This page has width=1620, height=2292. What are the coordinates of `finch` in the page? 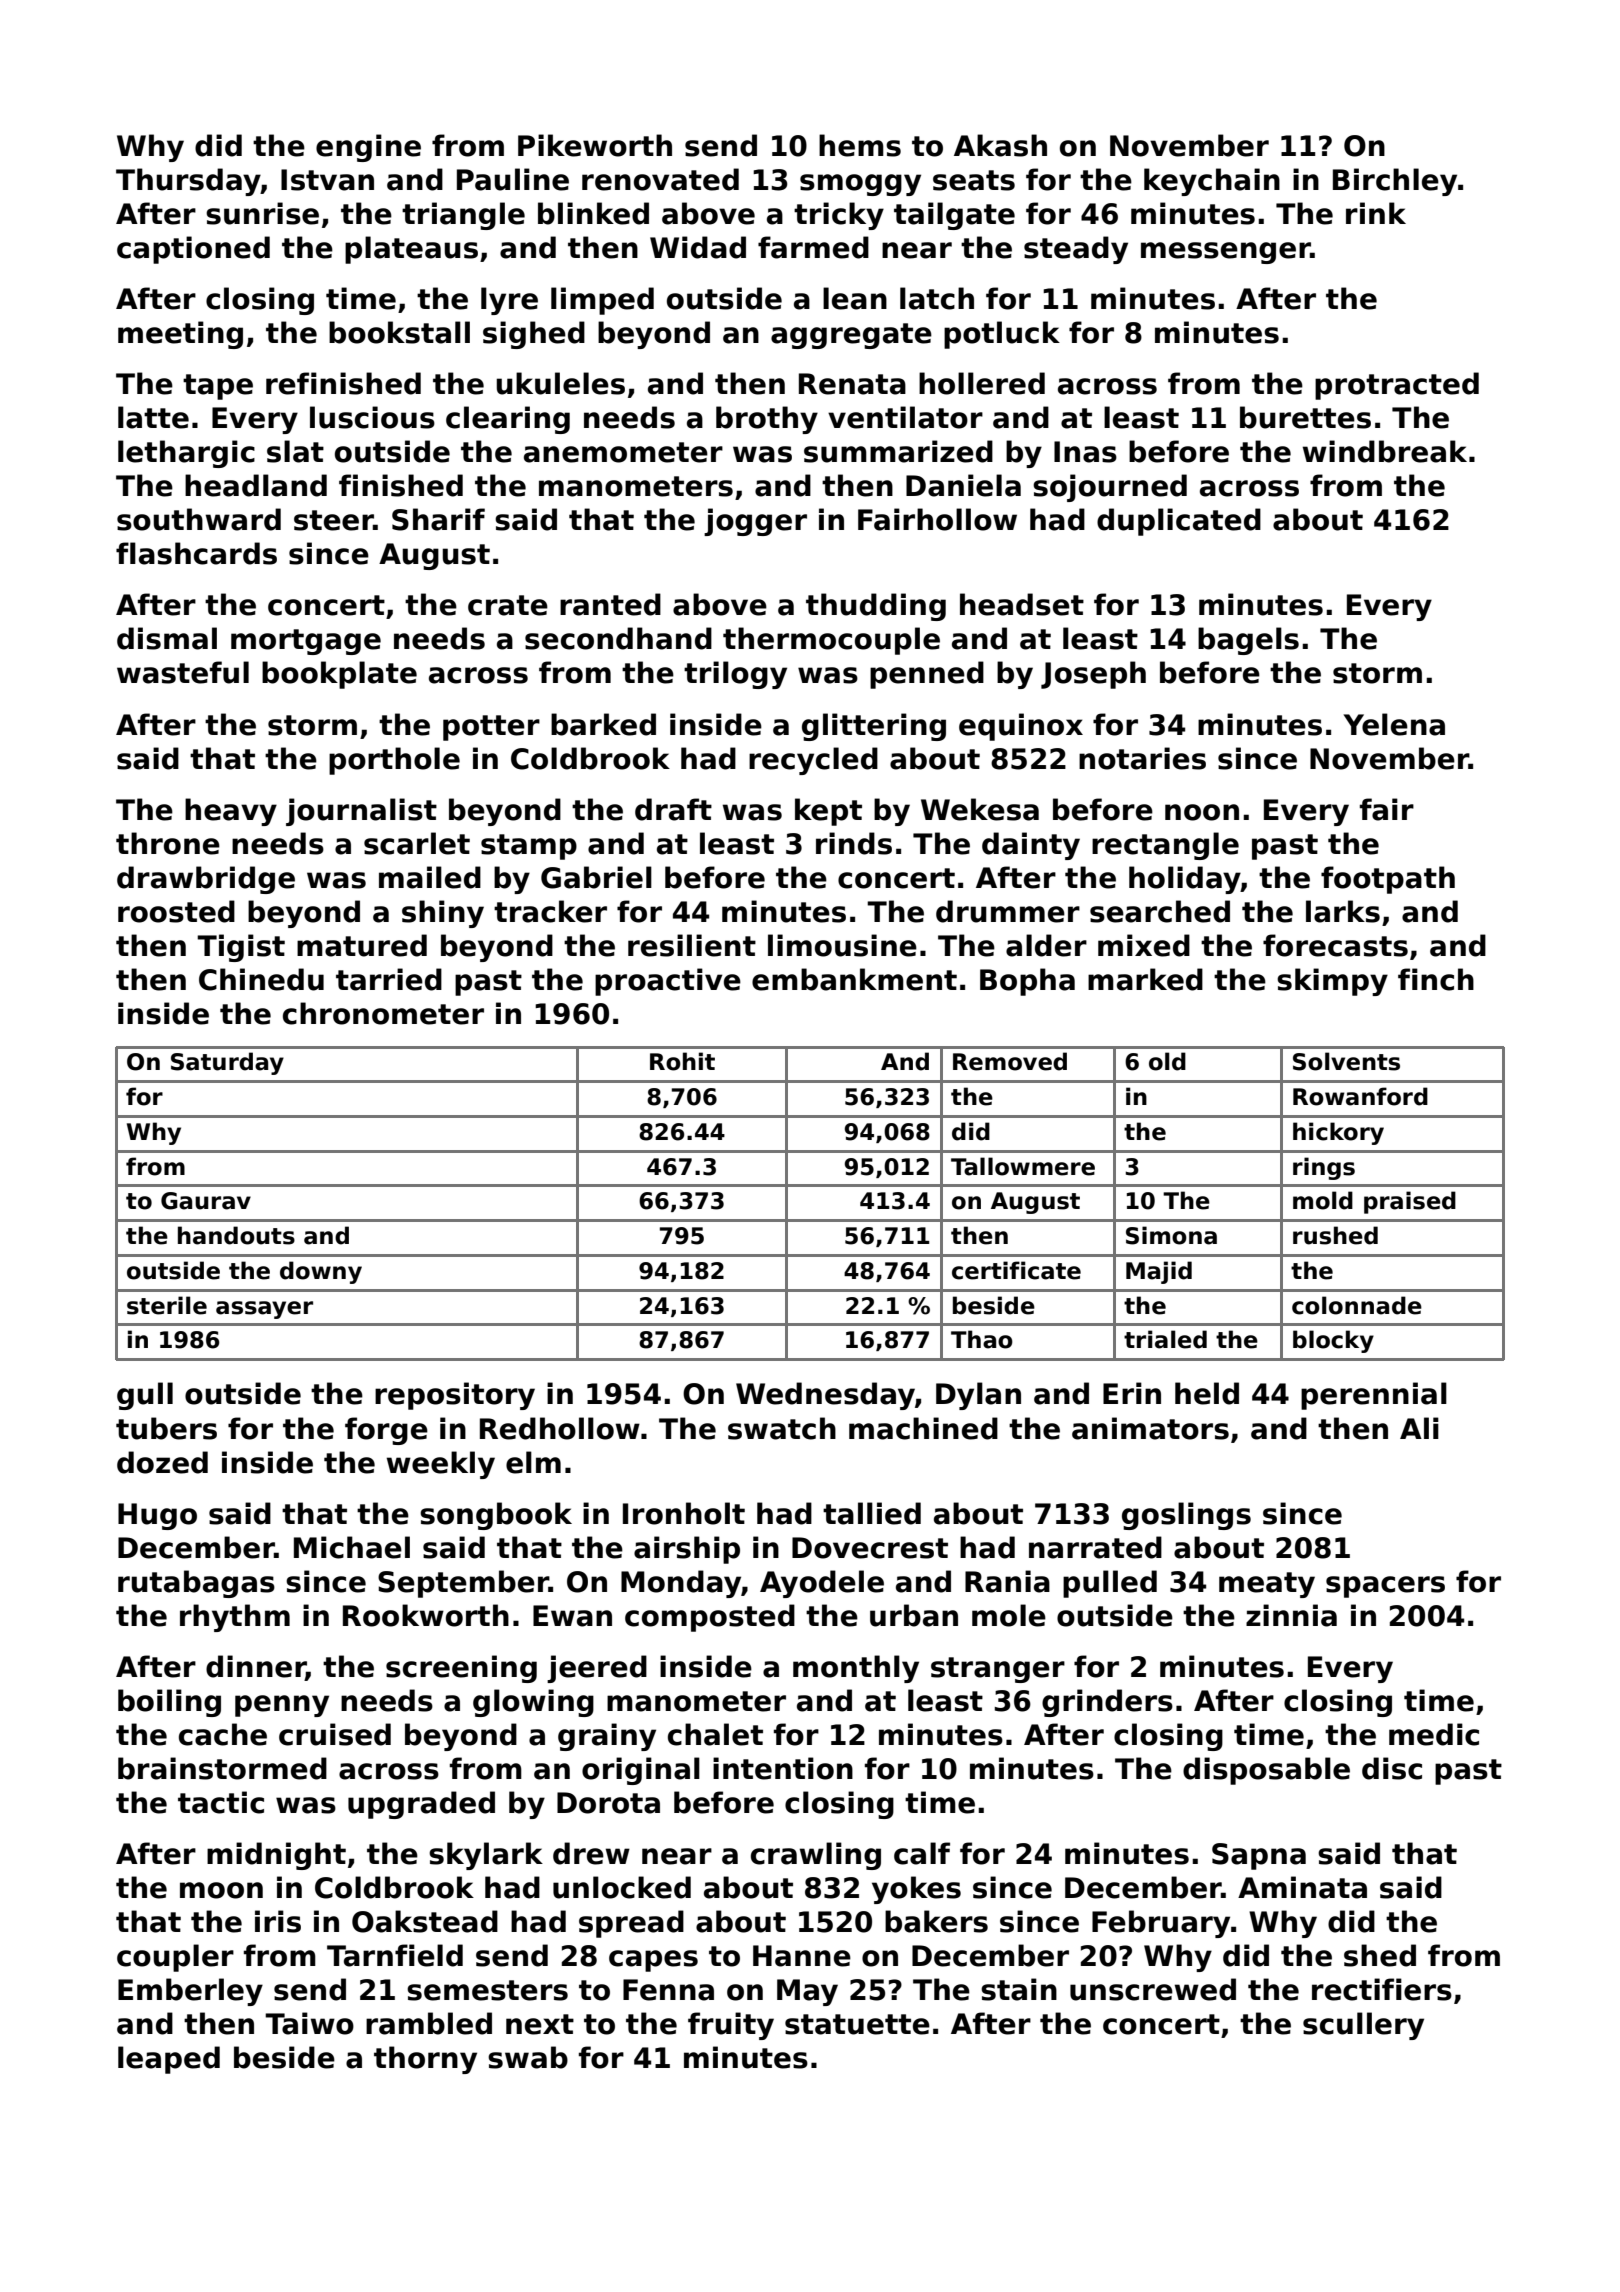 It's located at (1436, 979).
